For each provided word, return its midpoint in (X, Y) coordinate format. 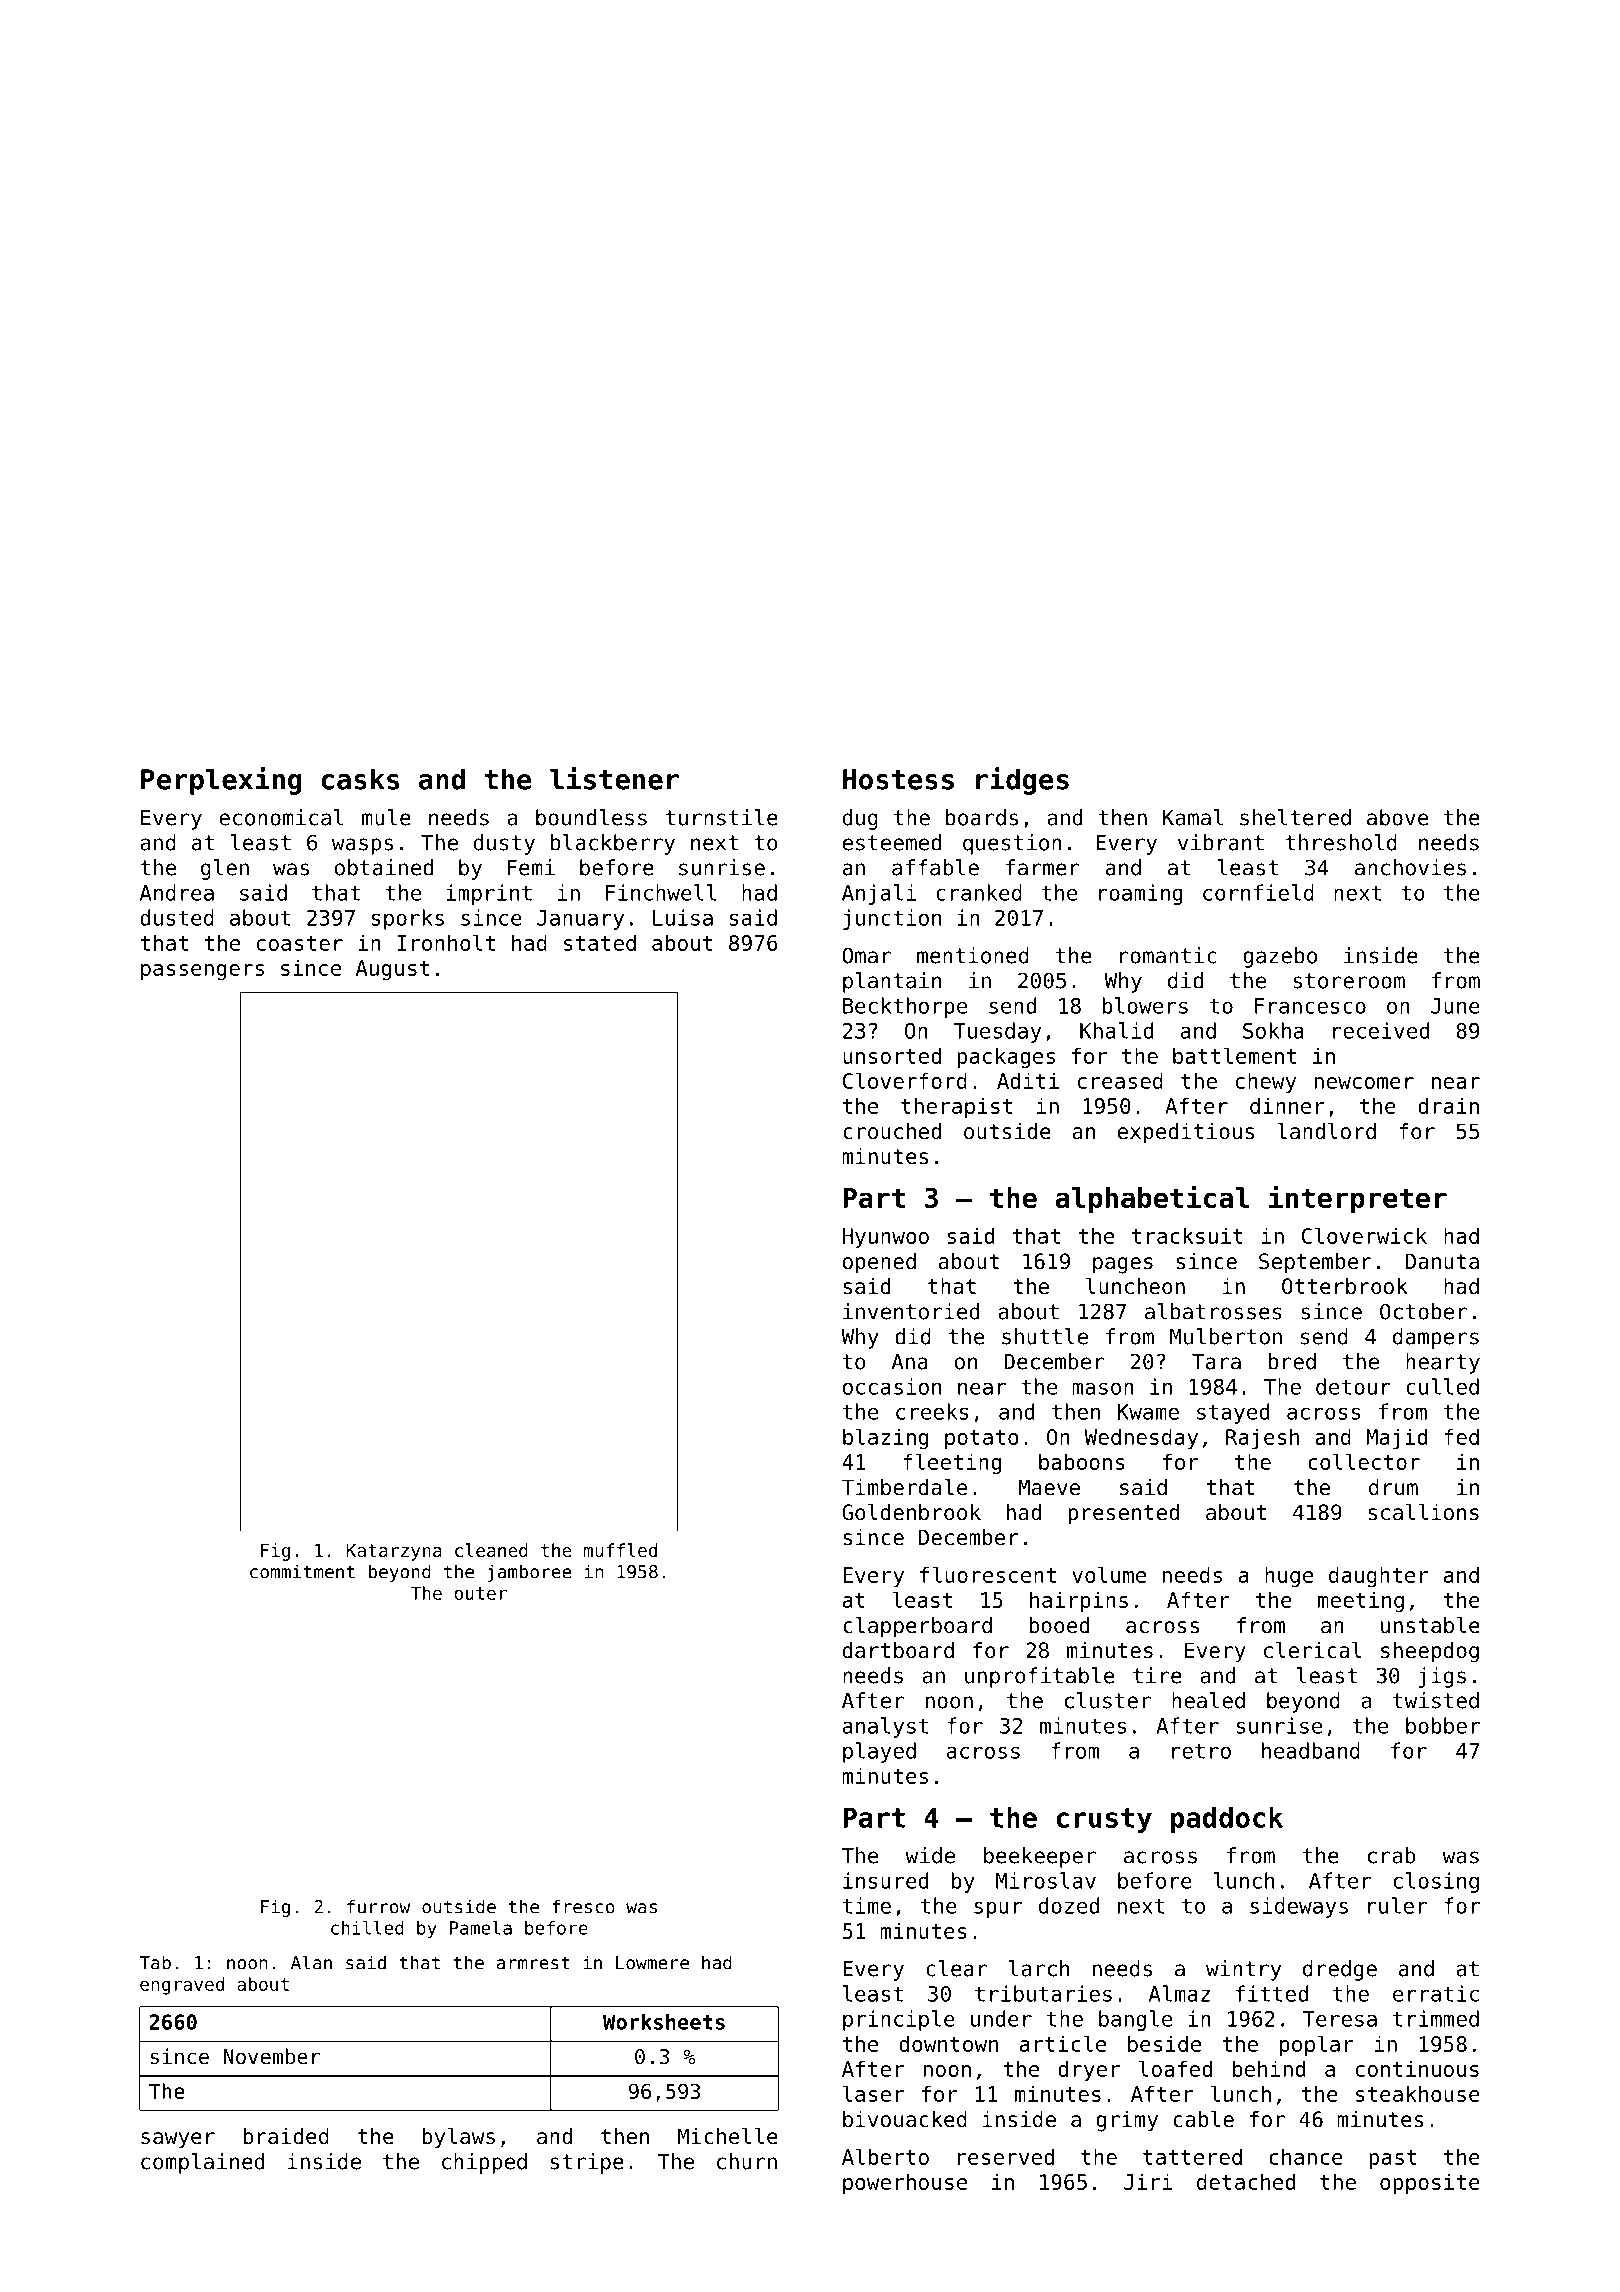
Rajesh (1262, 1438)
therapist (957, 1107)
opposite (1430, 2183)
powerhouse (905, 2183)
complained (202, 2163)
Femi (531, 867)
